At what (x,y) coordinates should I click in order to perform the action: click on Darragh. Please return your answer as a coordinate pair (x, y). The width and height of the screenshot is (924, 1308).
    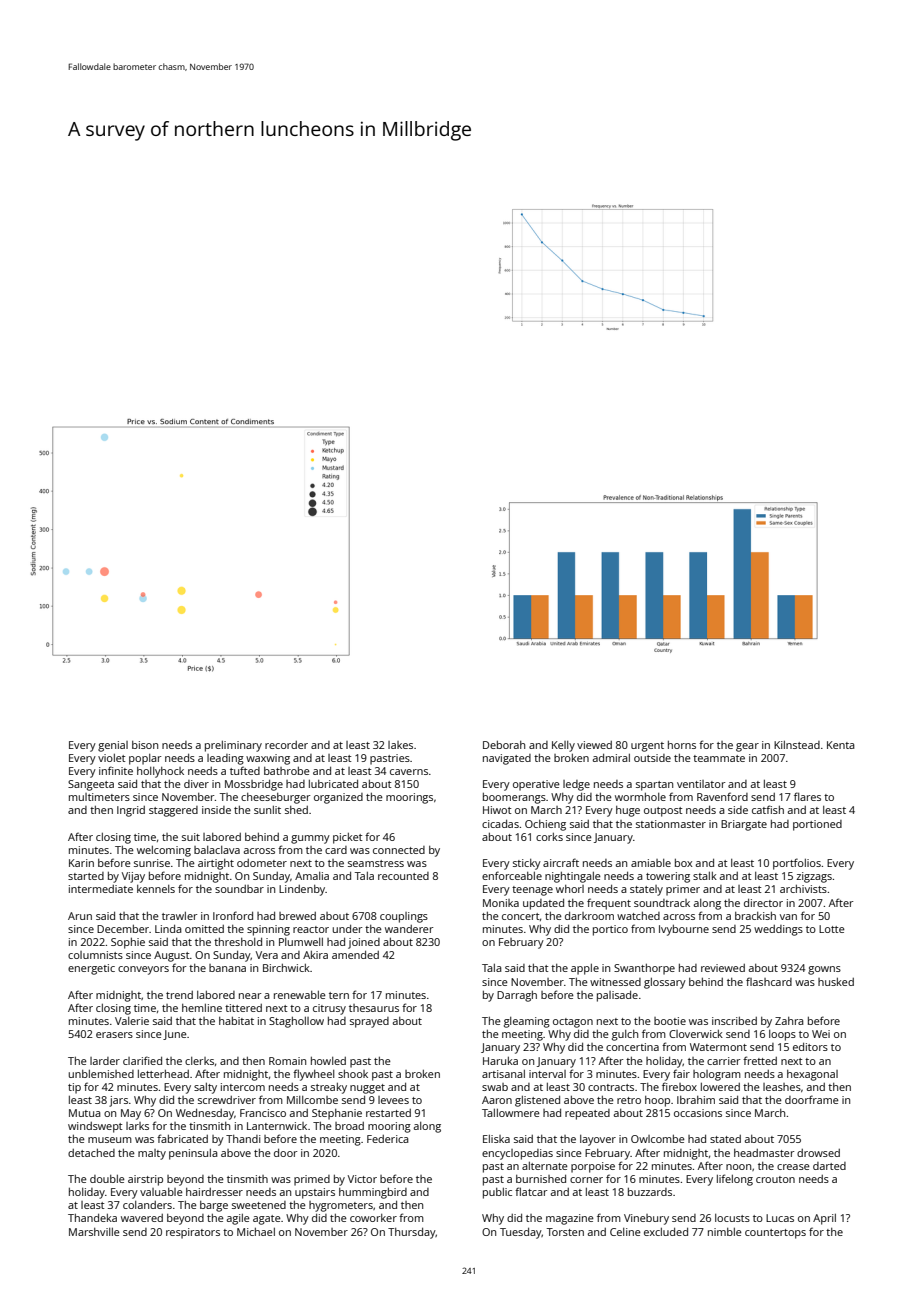
    Looking at the image, I should click on (517, 996).
